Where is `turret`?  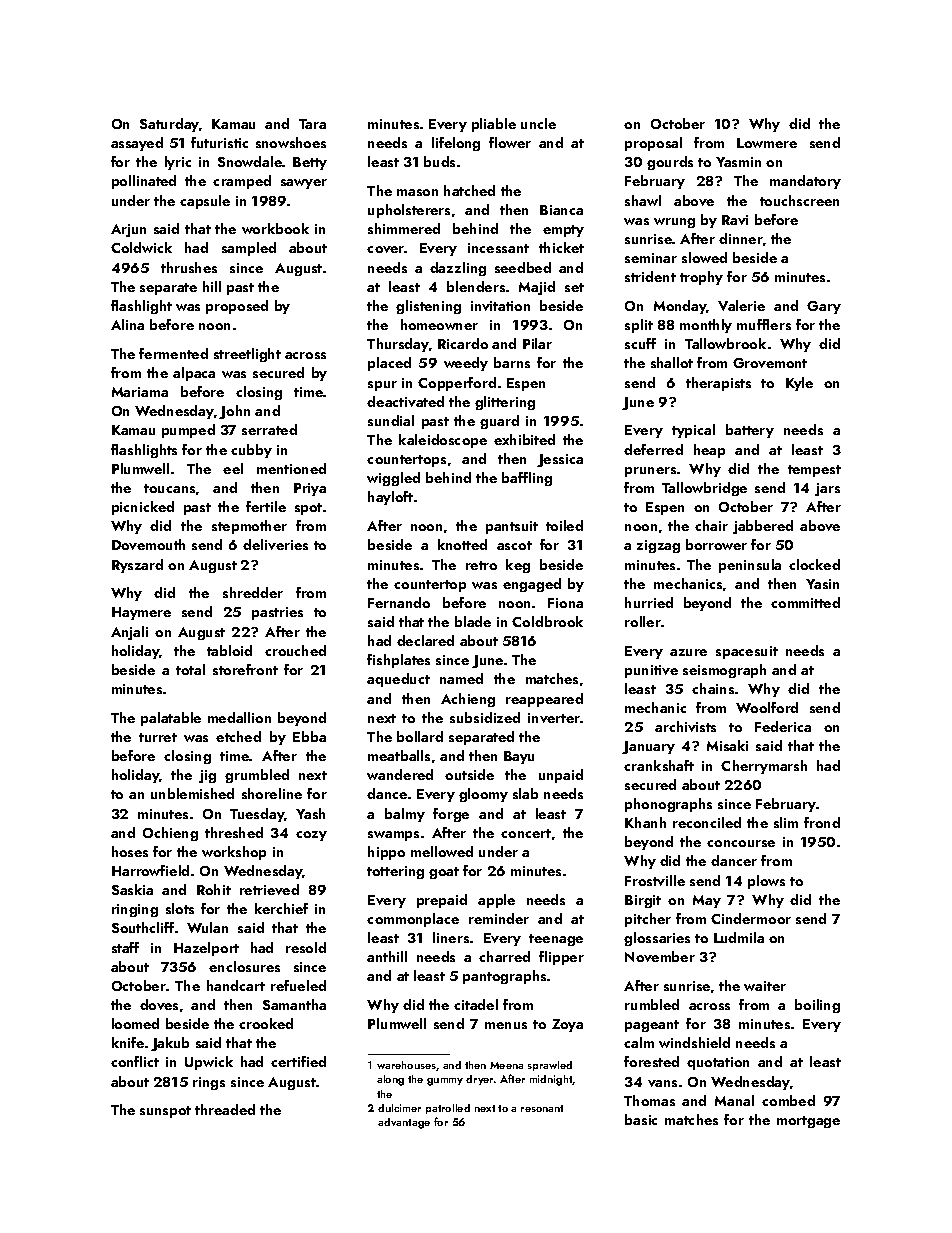 turret is located at coordinates (158, 737).
